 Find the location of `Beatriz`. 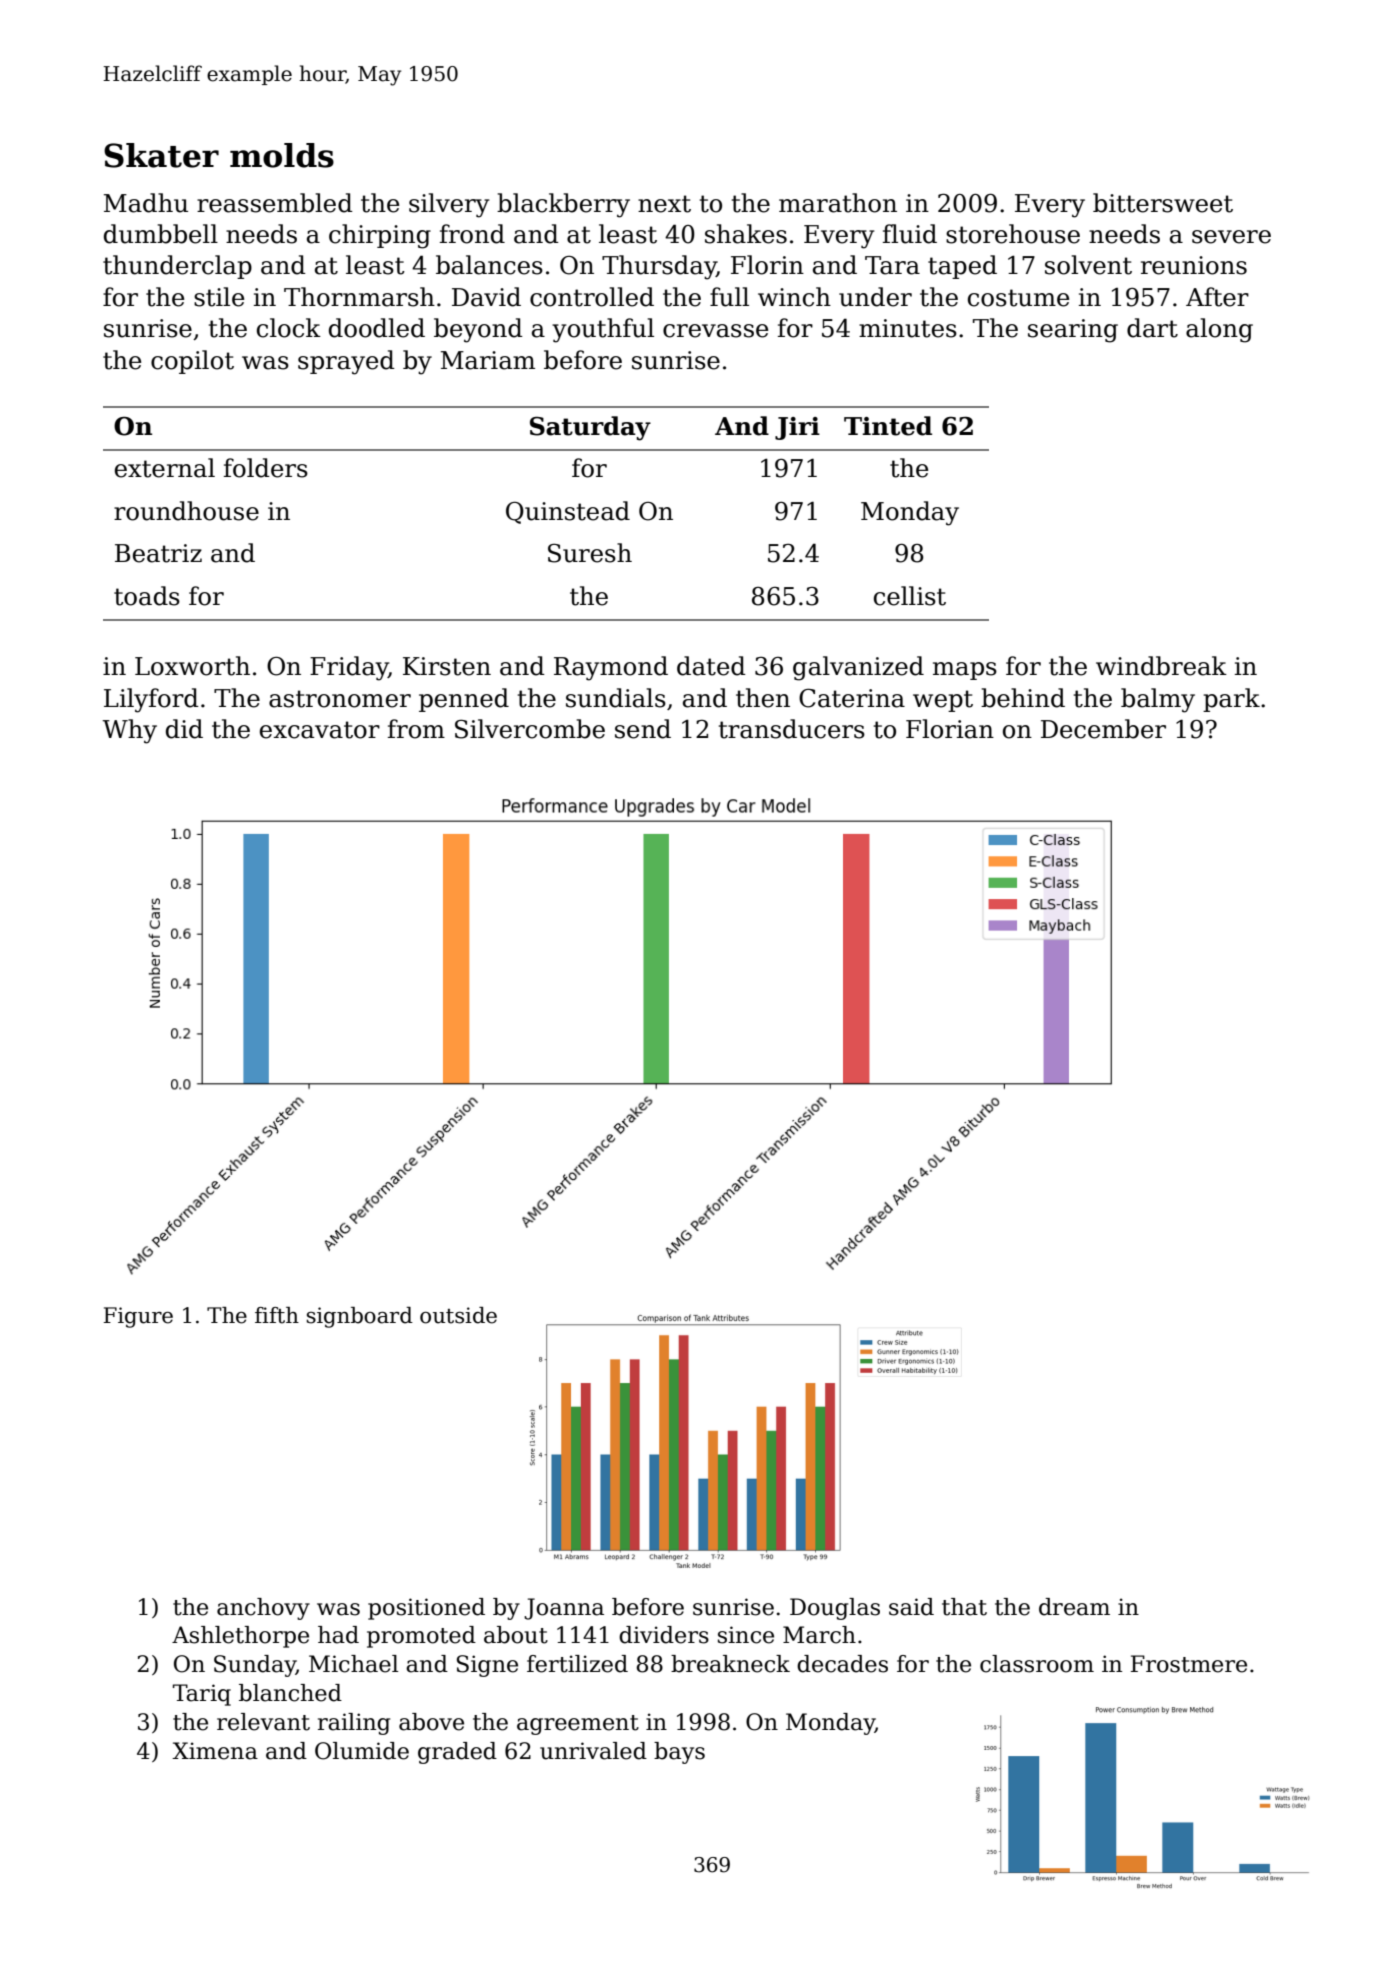

Beatriz is located at coordinates (158, 553).
